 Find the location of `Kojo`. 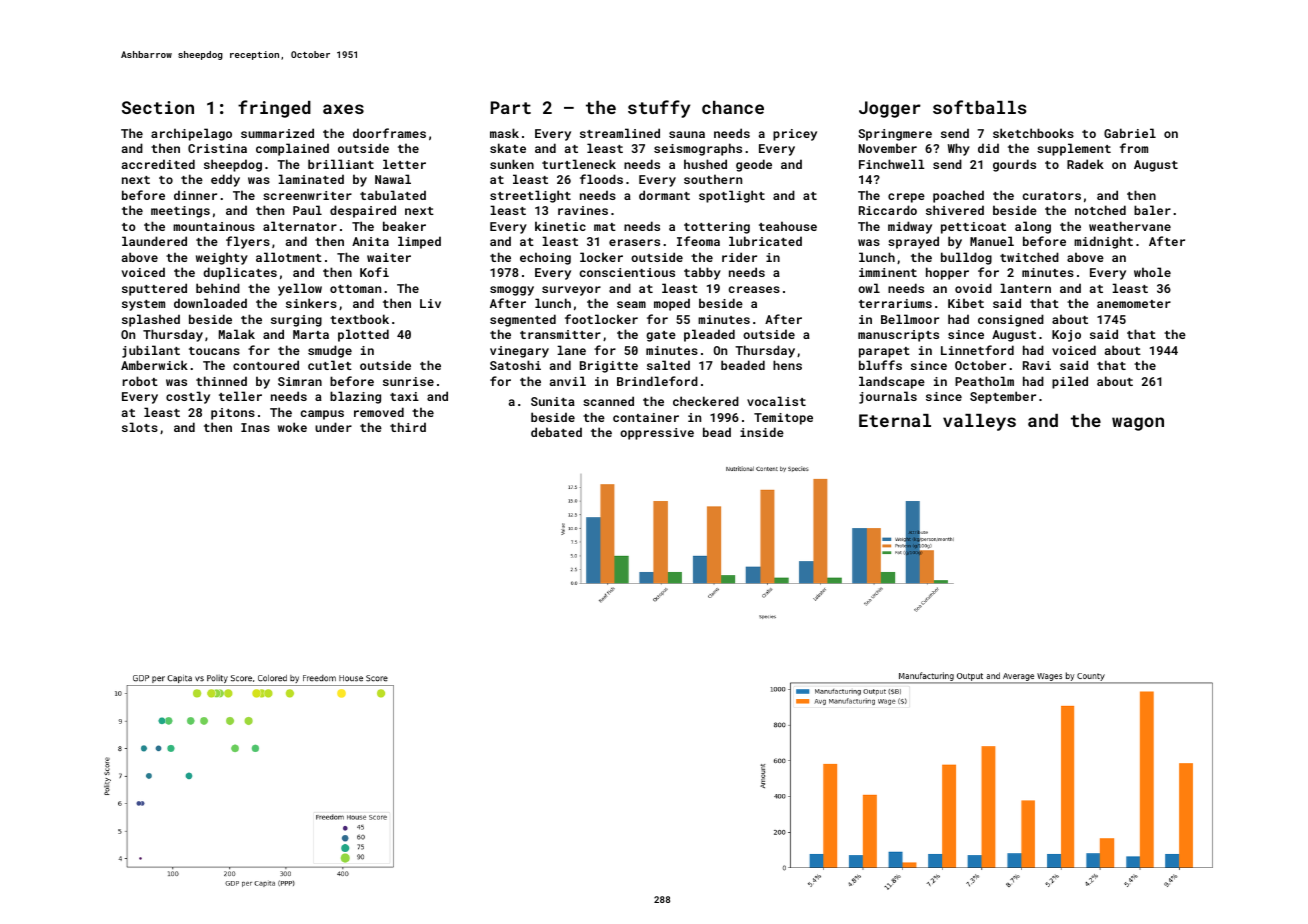

Kojo is located at coordinates (1066, 336).
